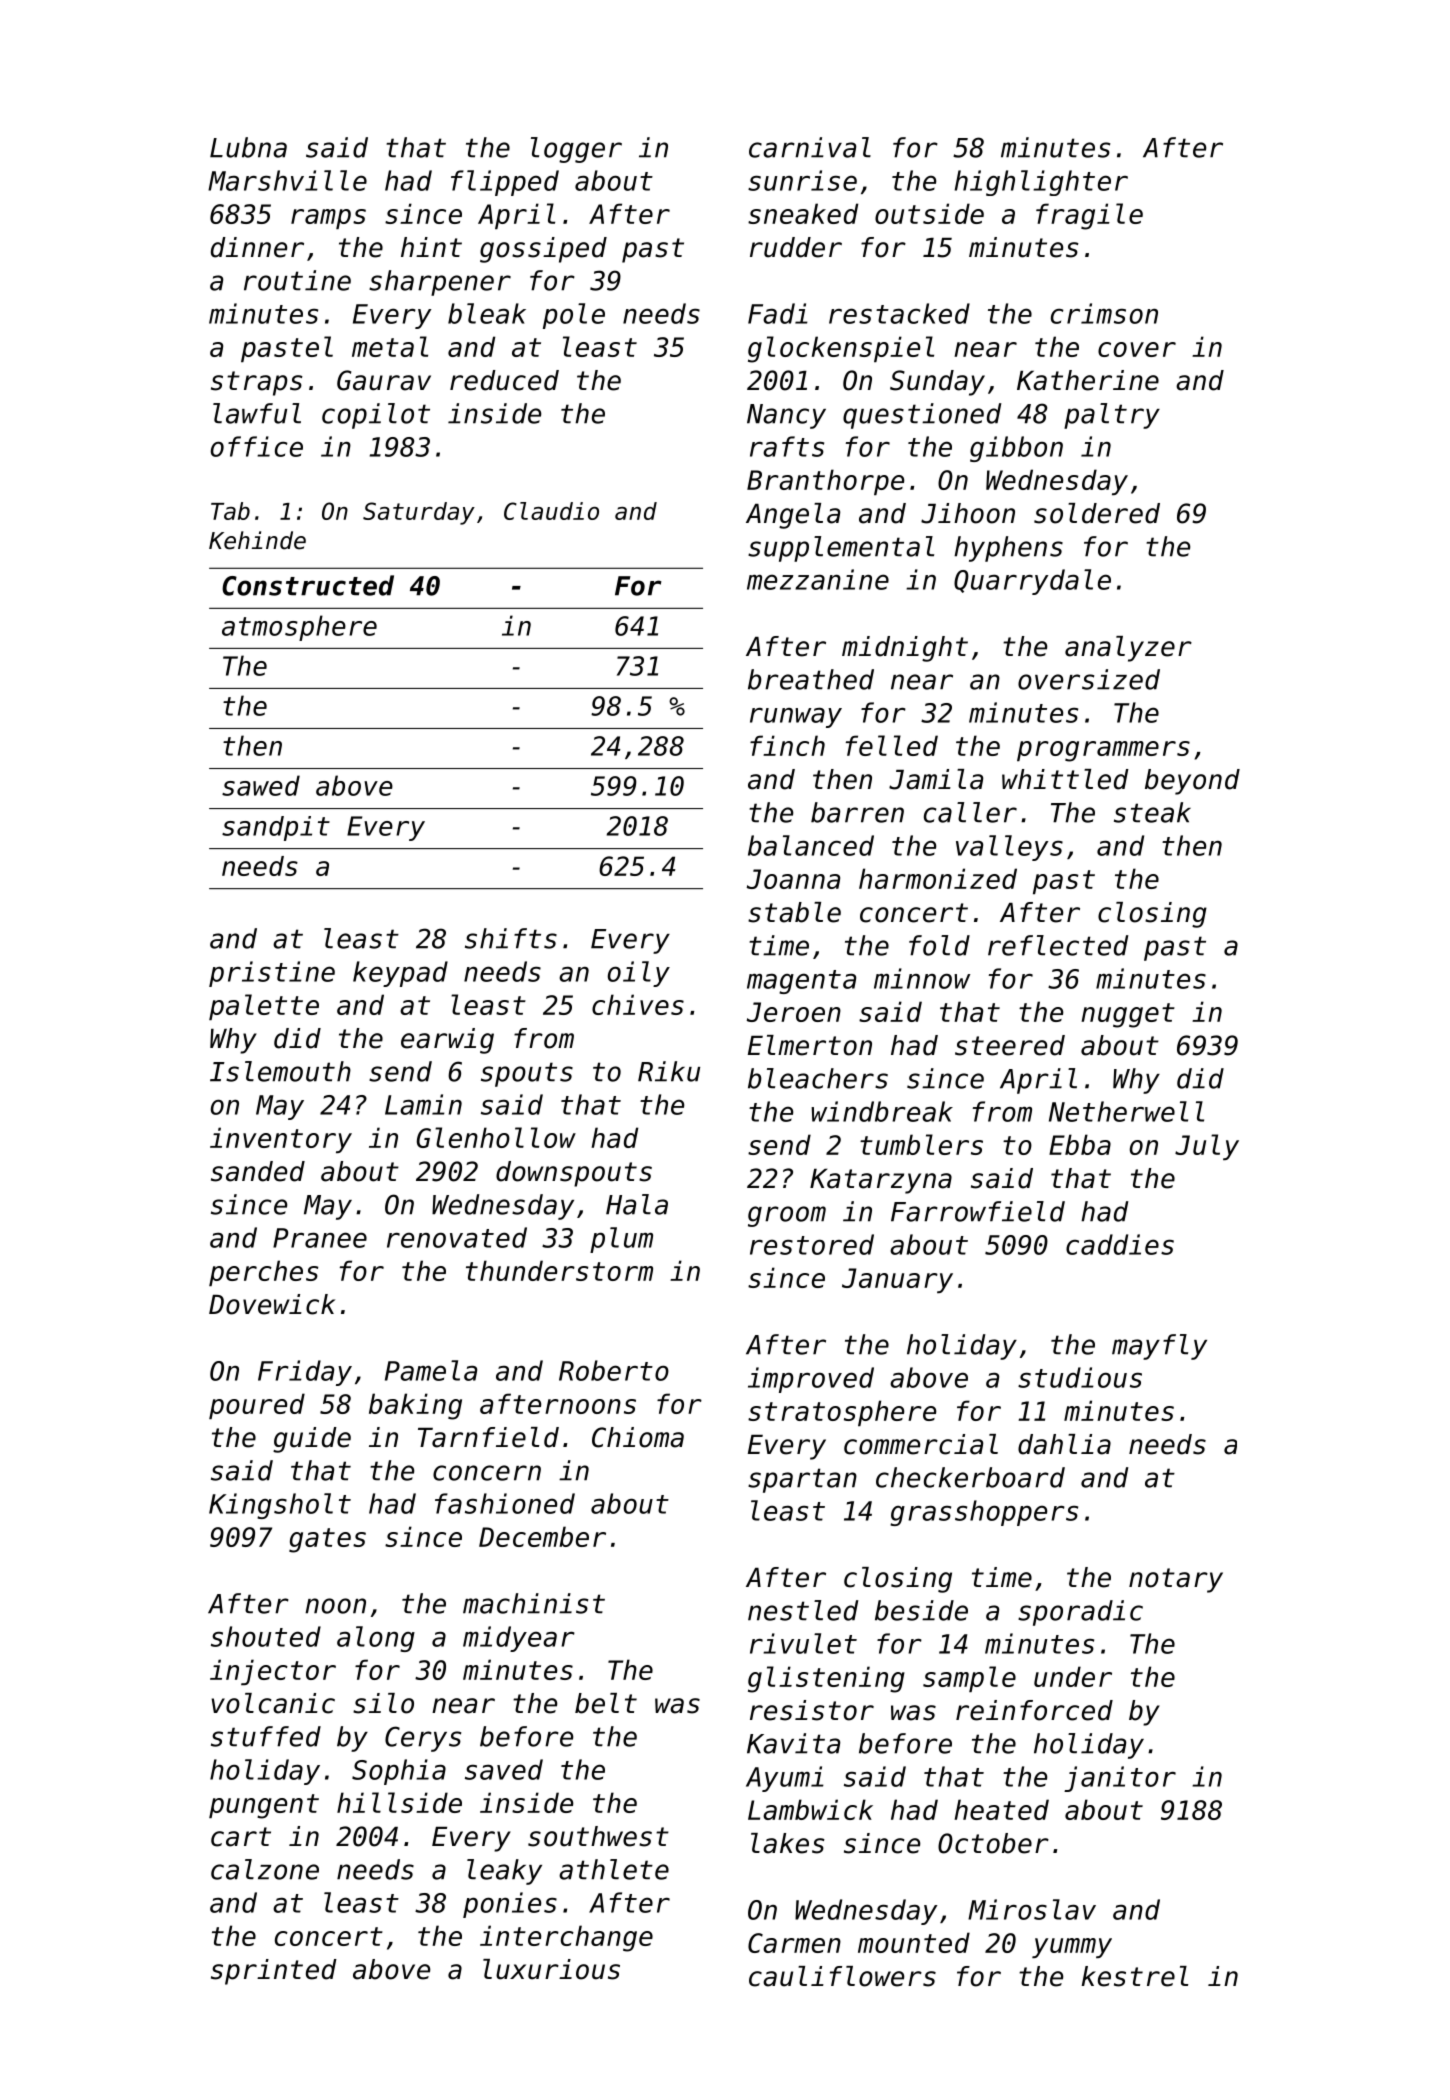 This screenshot has height=2100, width=1450. What do you see at coordinates (423, 1104) in the screenshot?
I see `Lamin` at bounding box center [423, 1104].
